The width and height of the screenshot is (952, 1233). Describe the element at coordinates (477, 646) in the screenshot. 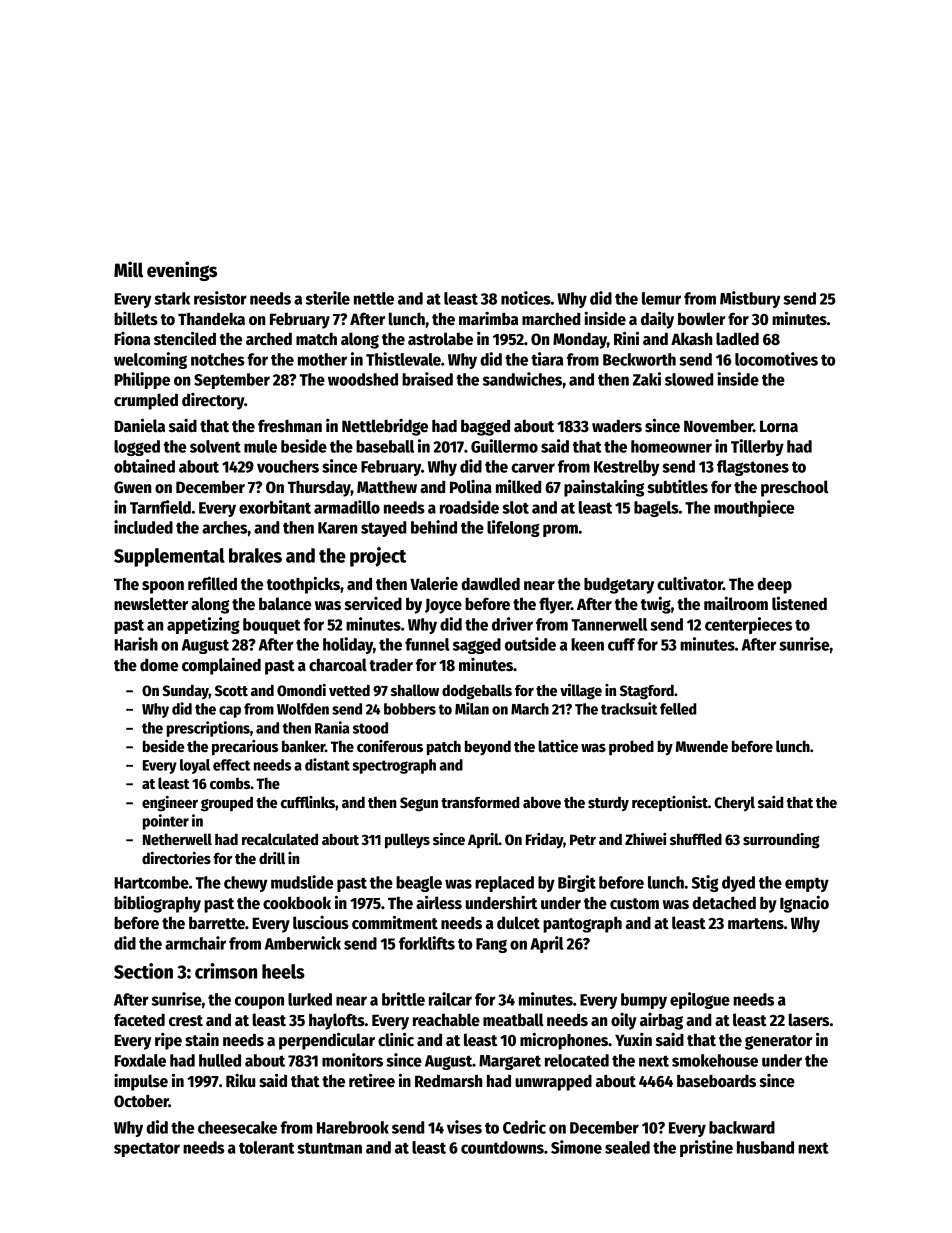

I see `sagged` at that location.
